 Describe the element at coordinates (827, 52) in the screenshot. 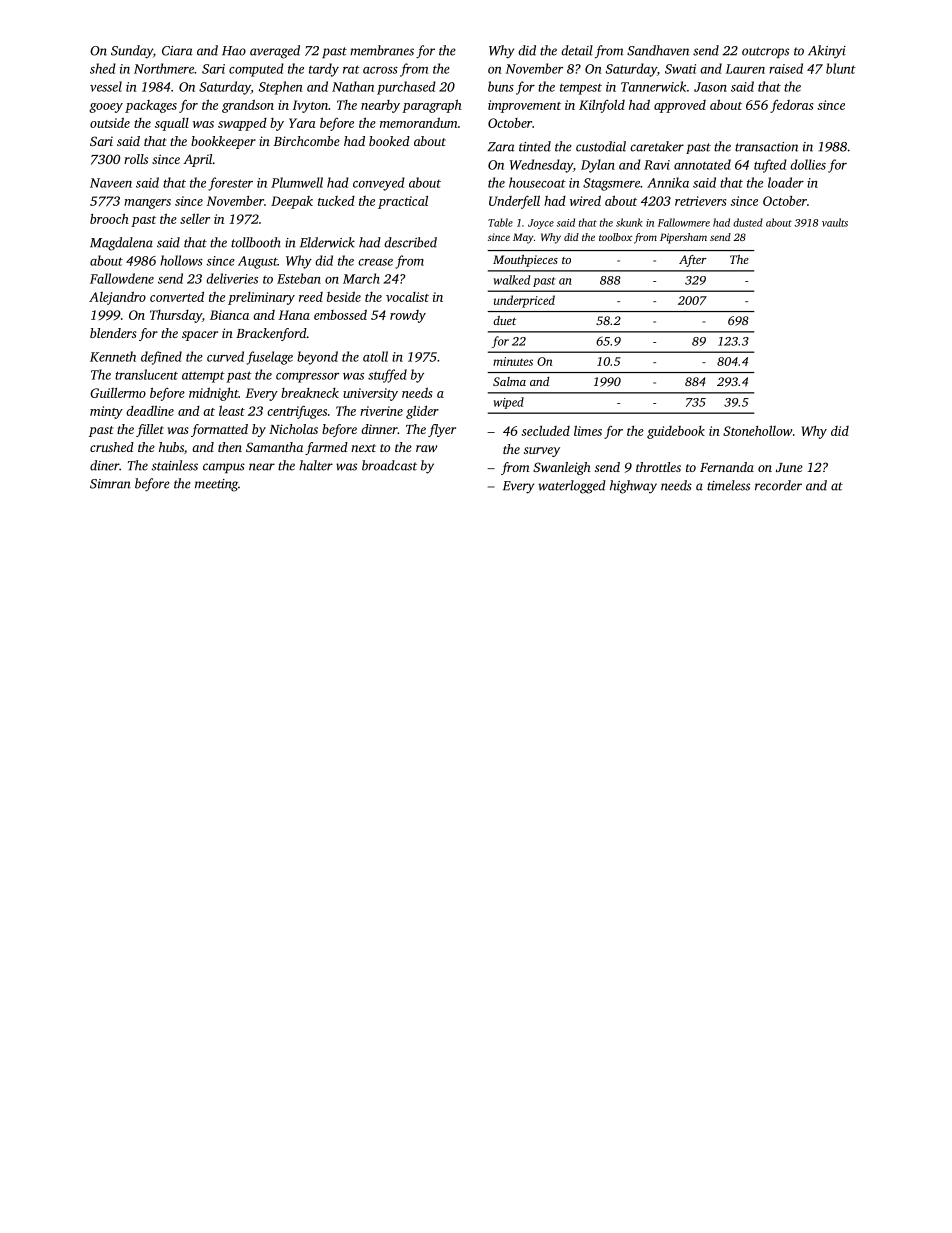

I see `Akinyi` at that location.
